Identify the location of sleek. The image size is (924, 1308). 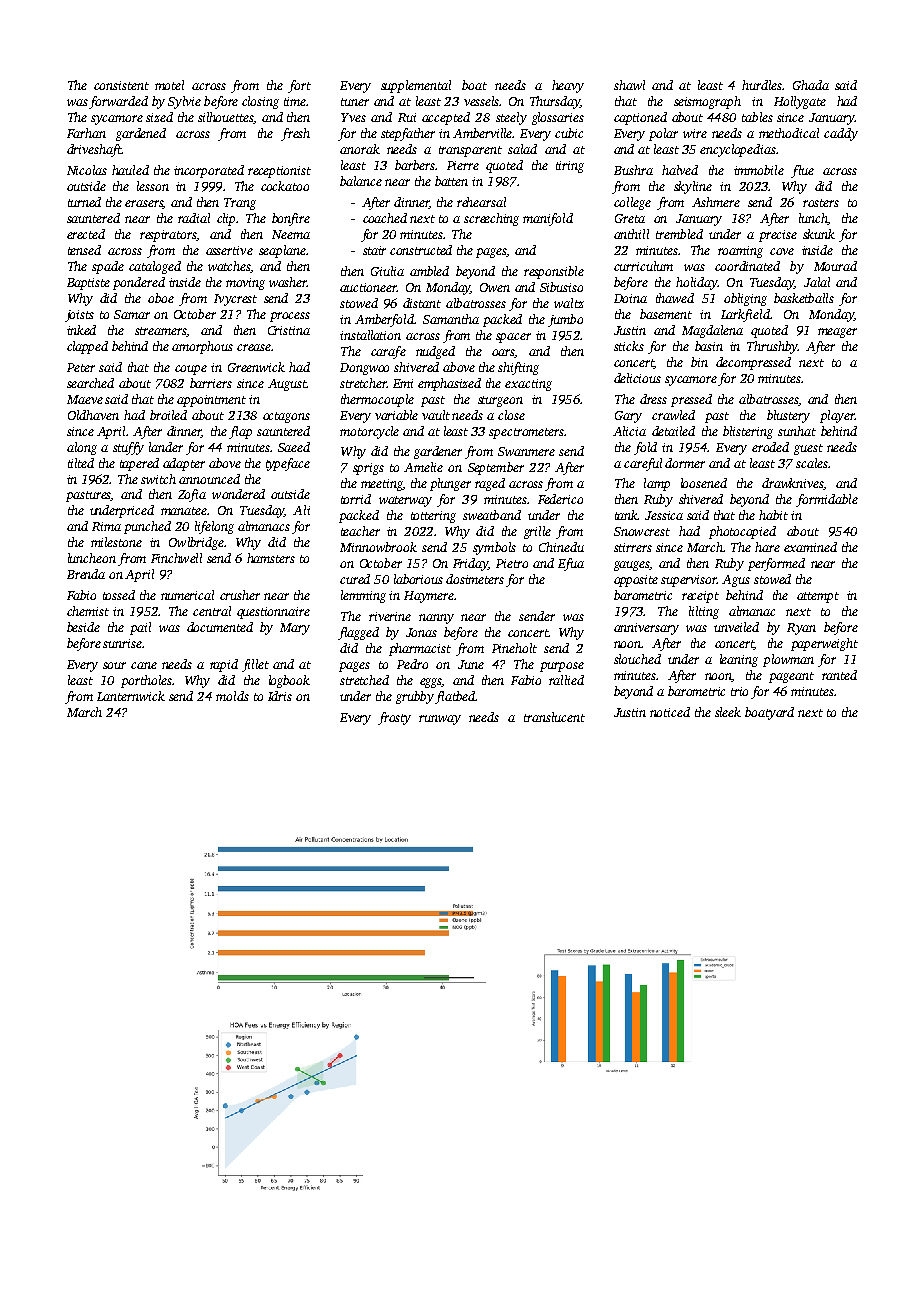
(728, 712).
